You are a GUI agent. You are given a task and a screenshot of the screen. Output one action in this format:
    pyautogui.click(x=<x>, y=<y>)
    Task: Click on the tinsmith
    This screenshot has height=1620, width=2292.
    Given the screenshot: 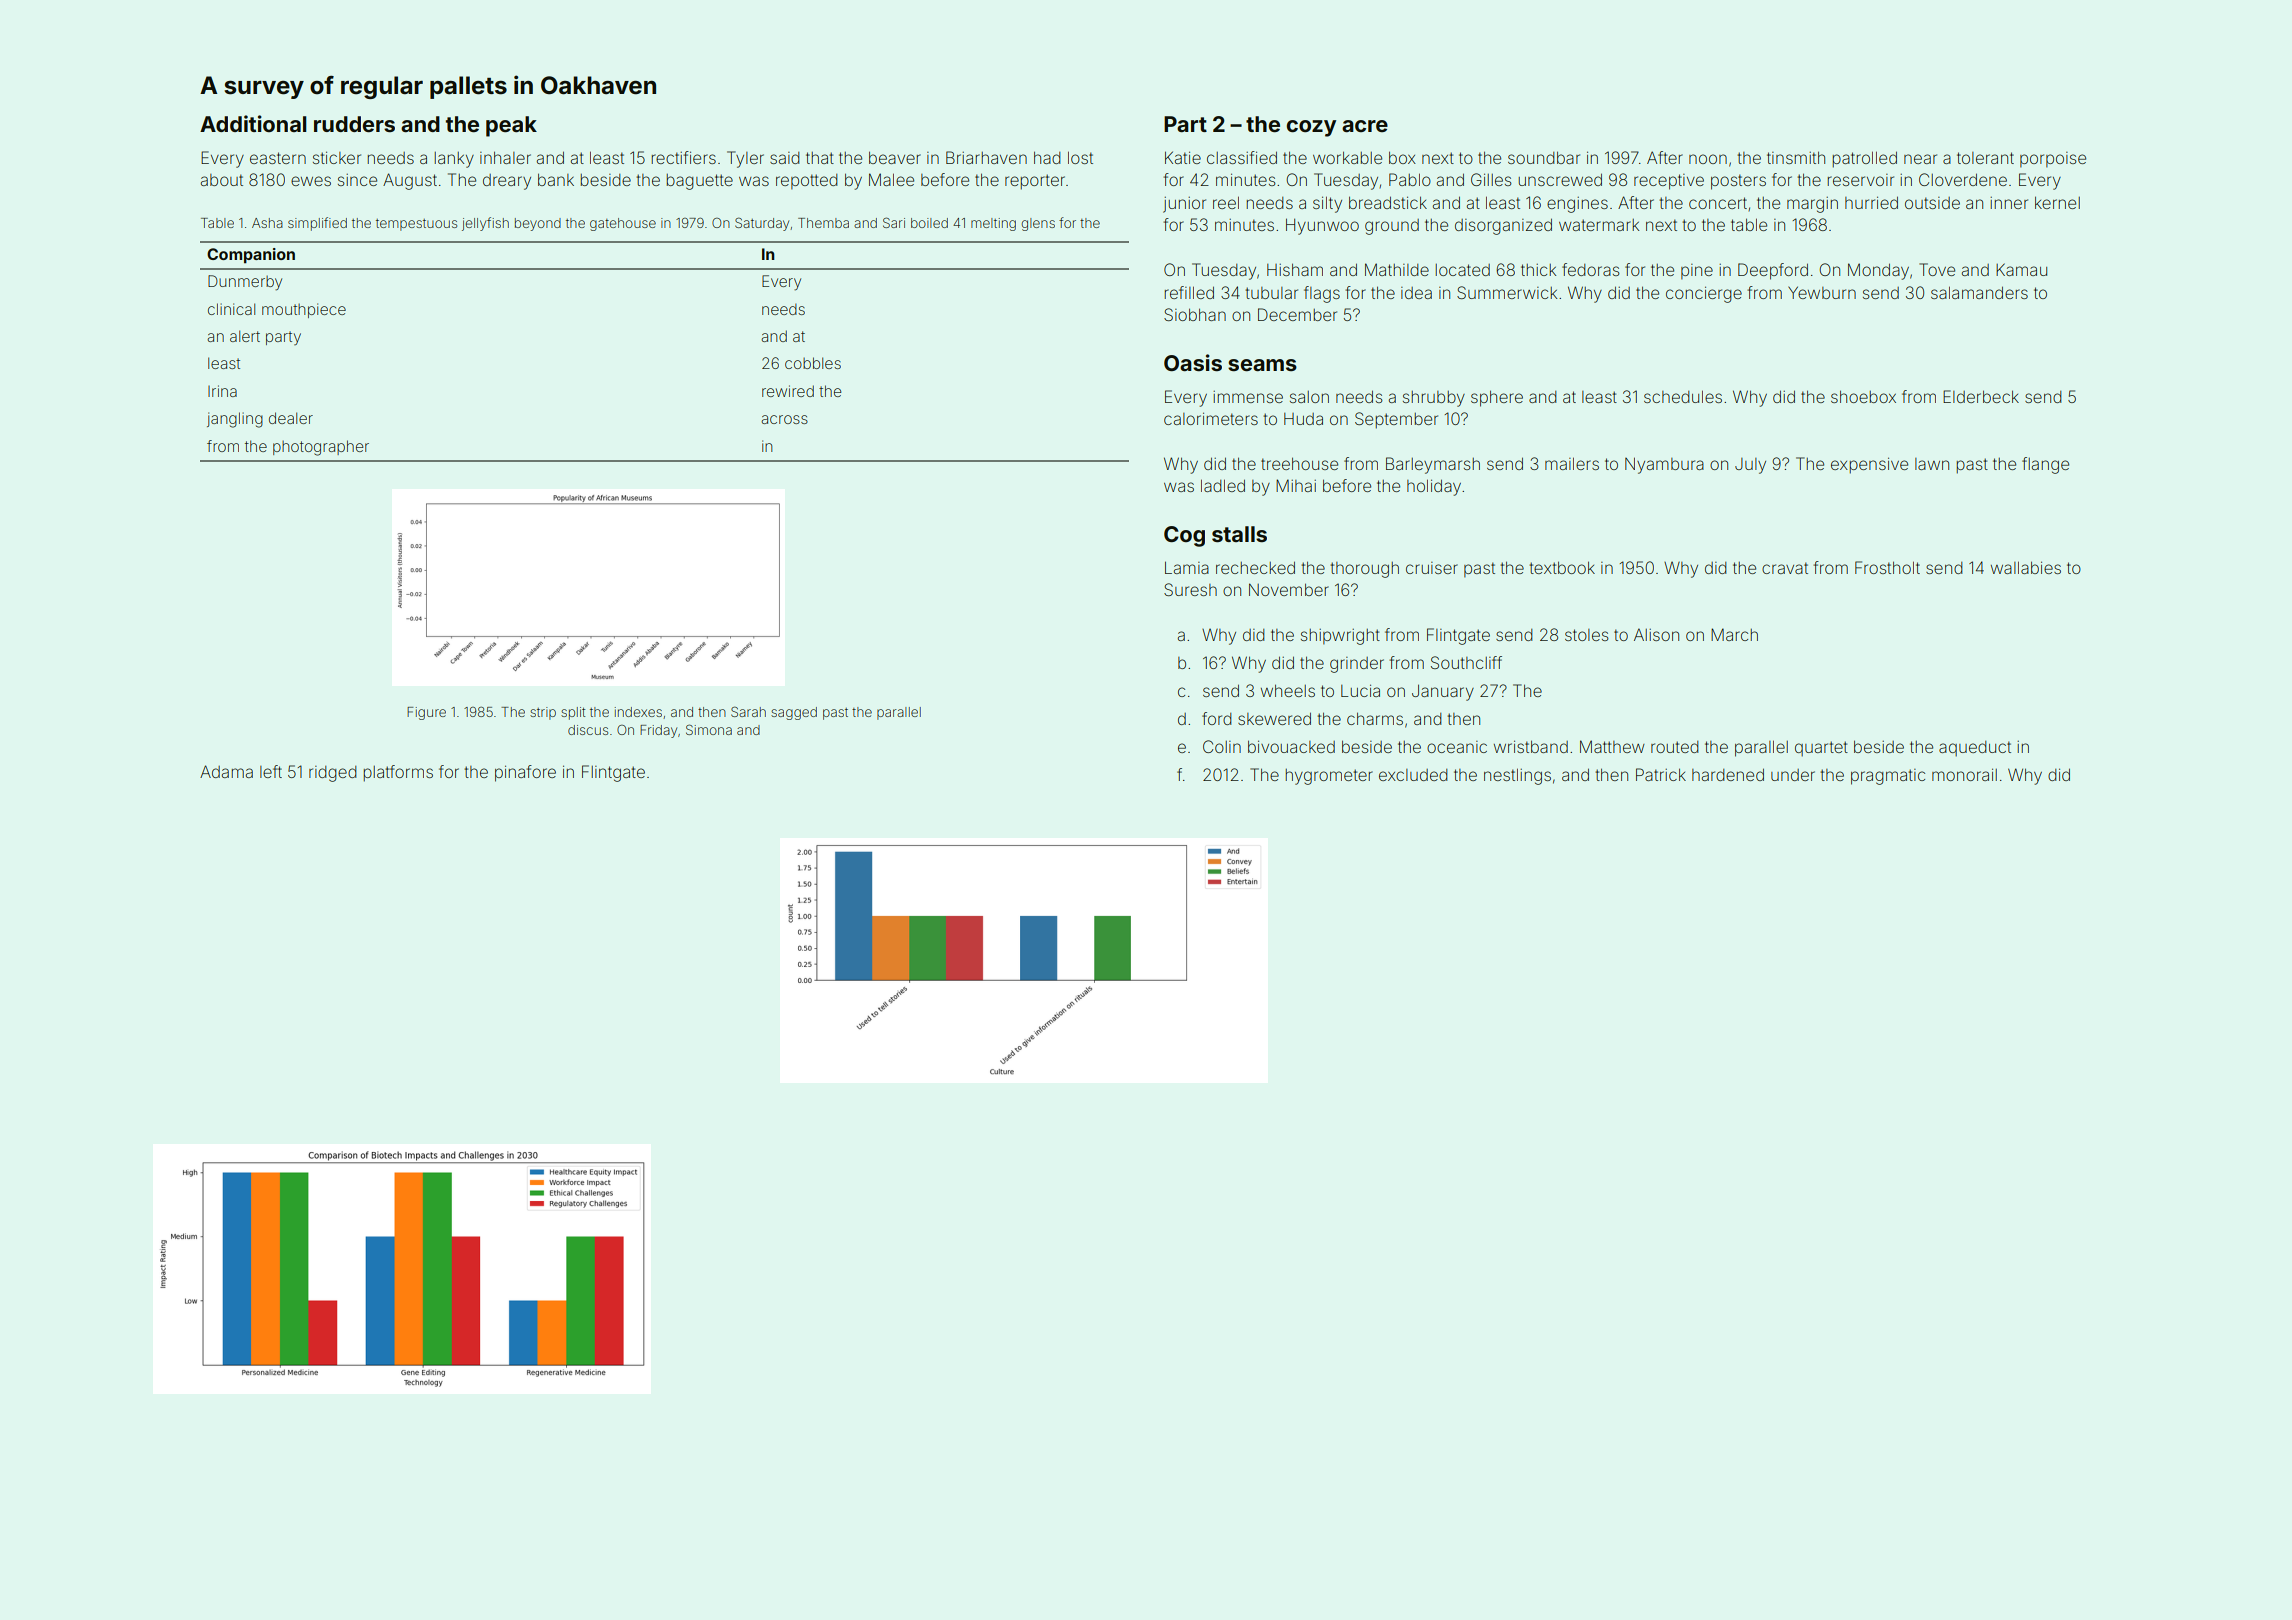 What is the action you would take?
    pyautogui.click(x=1796, y=157)
